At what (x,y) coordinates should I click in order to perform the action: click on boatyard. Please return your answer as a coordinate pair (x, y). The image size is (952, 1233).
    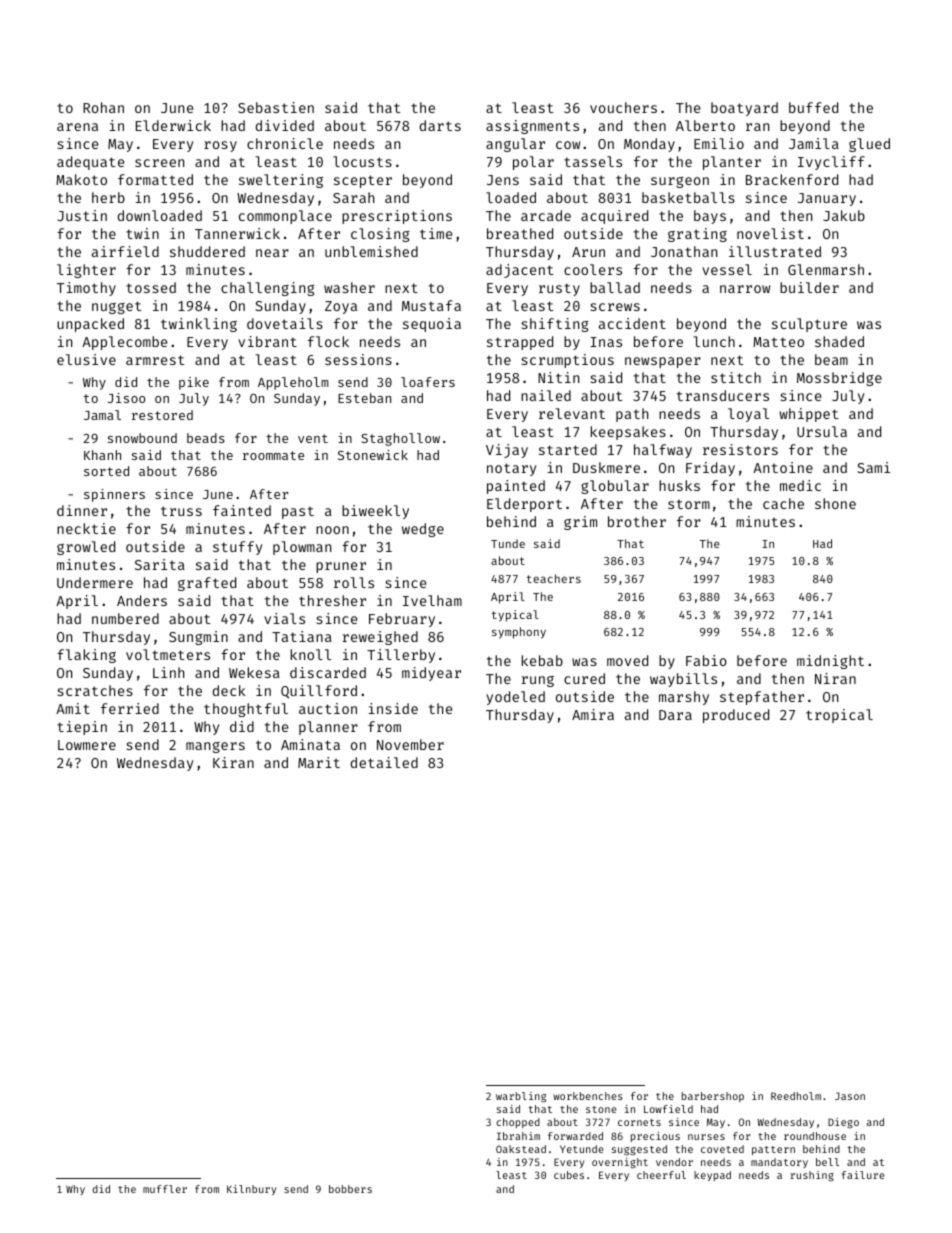
    Looking at the image, I should click on (744, 109).
